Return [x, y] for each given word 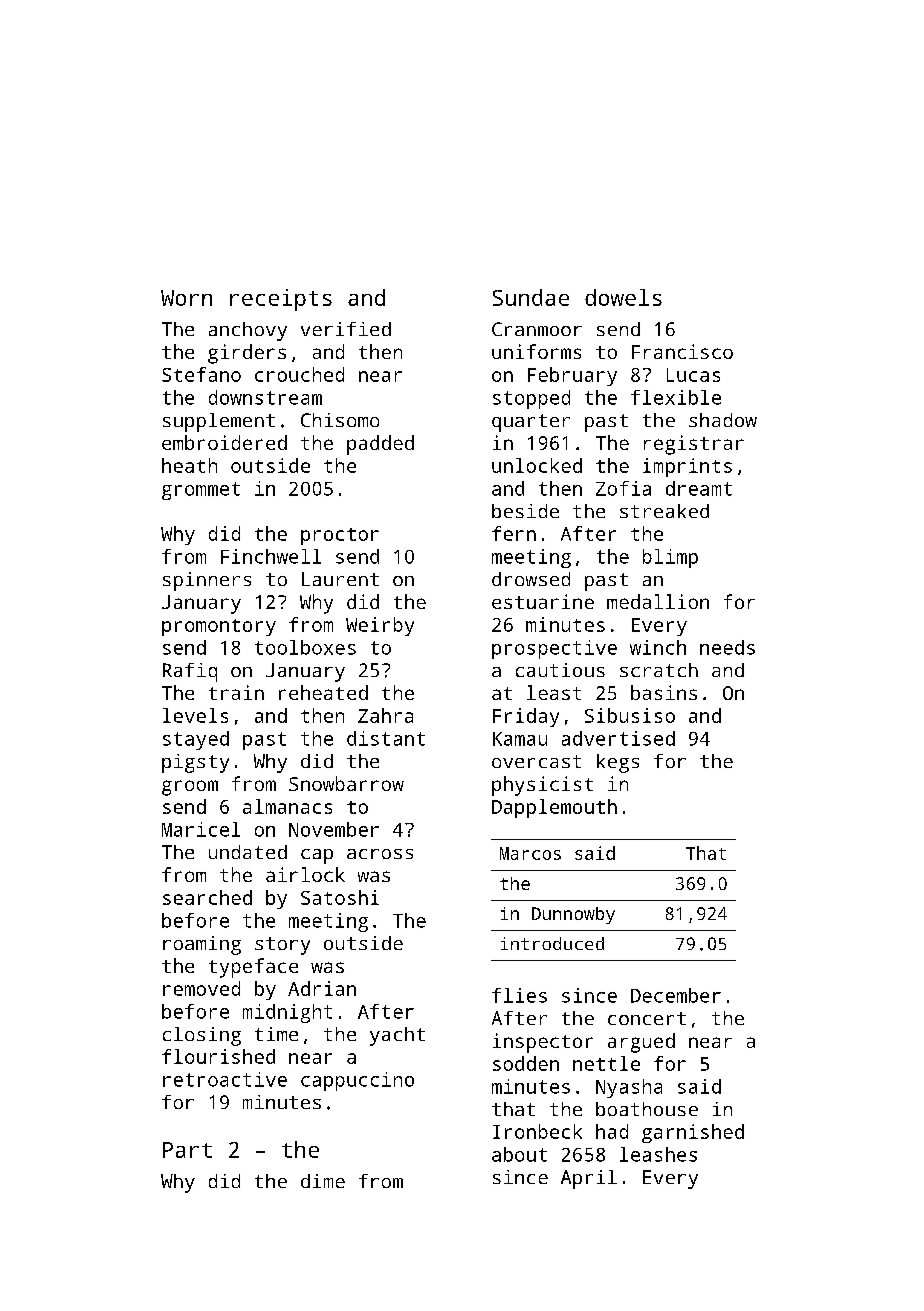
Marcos [530, 853]
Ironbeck [537, 1131]
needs [727, 647]
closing [202, 1036]
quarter [531, 423]
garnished [693, 1133]
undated [248, 852]
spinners [207, 581]
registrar [694, 445]
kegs [618, 763]
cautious [560, 670]
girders [247, 354]
